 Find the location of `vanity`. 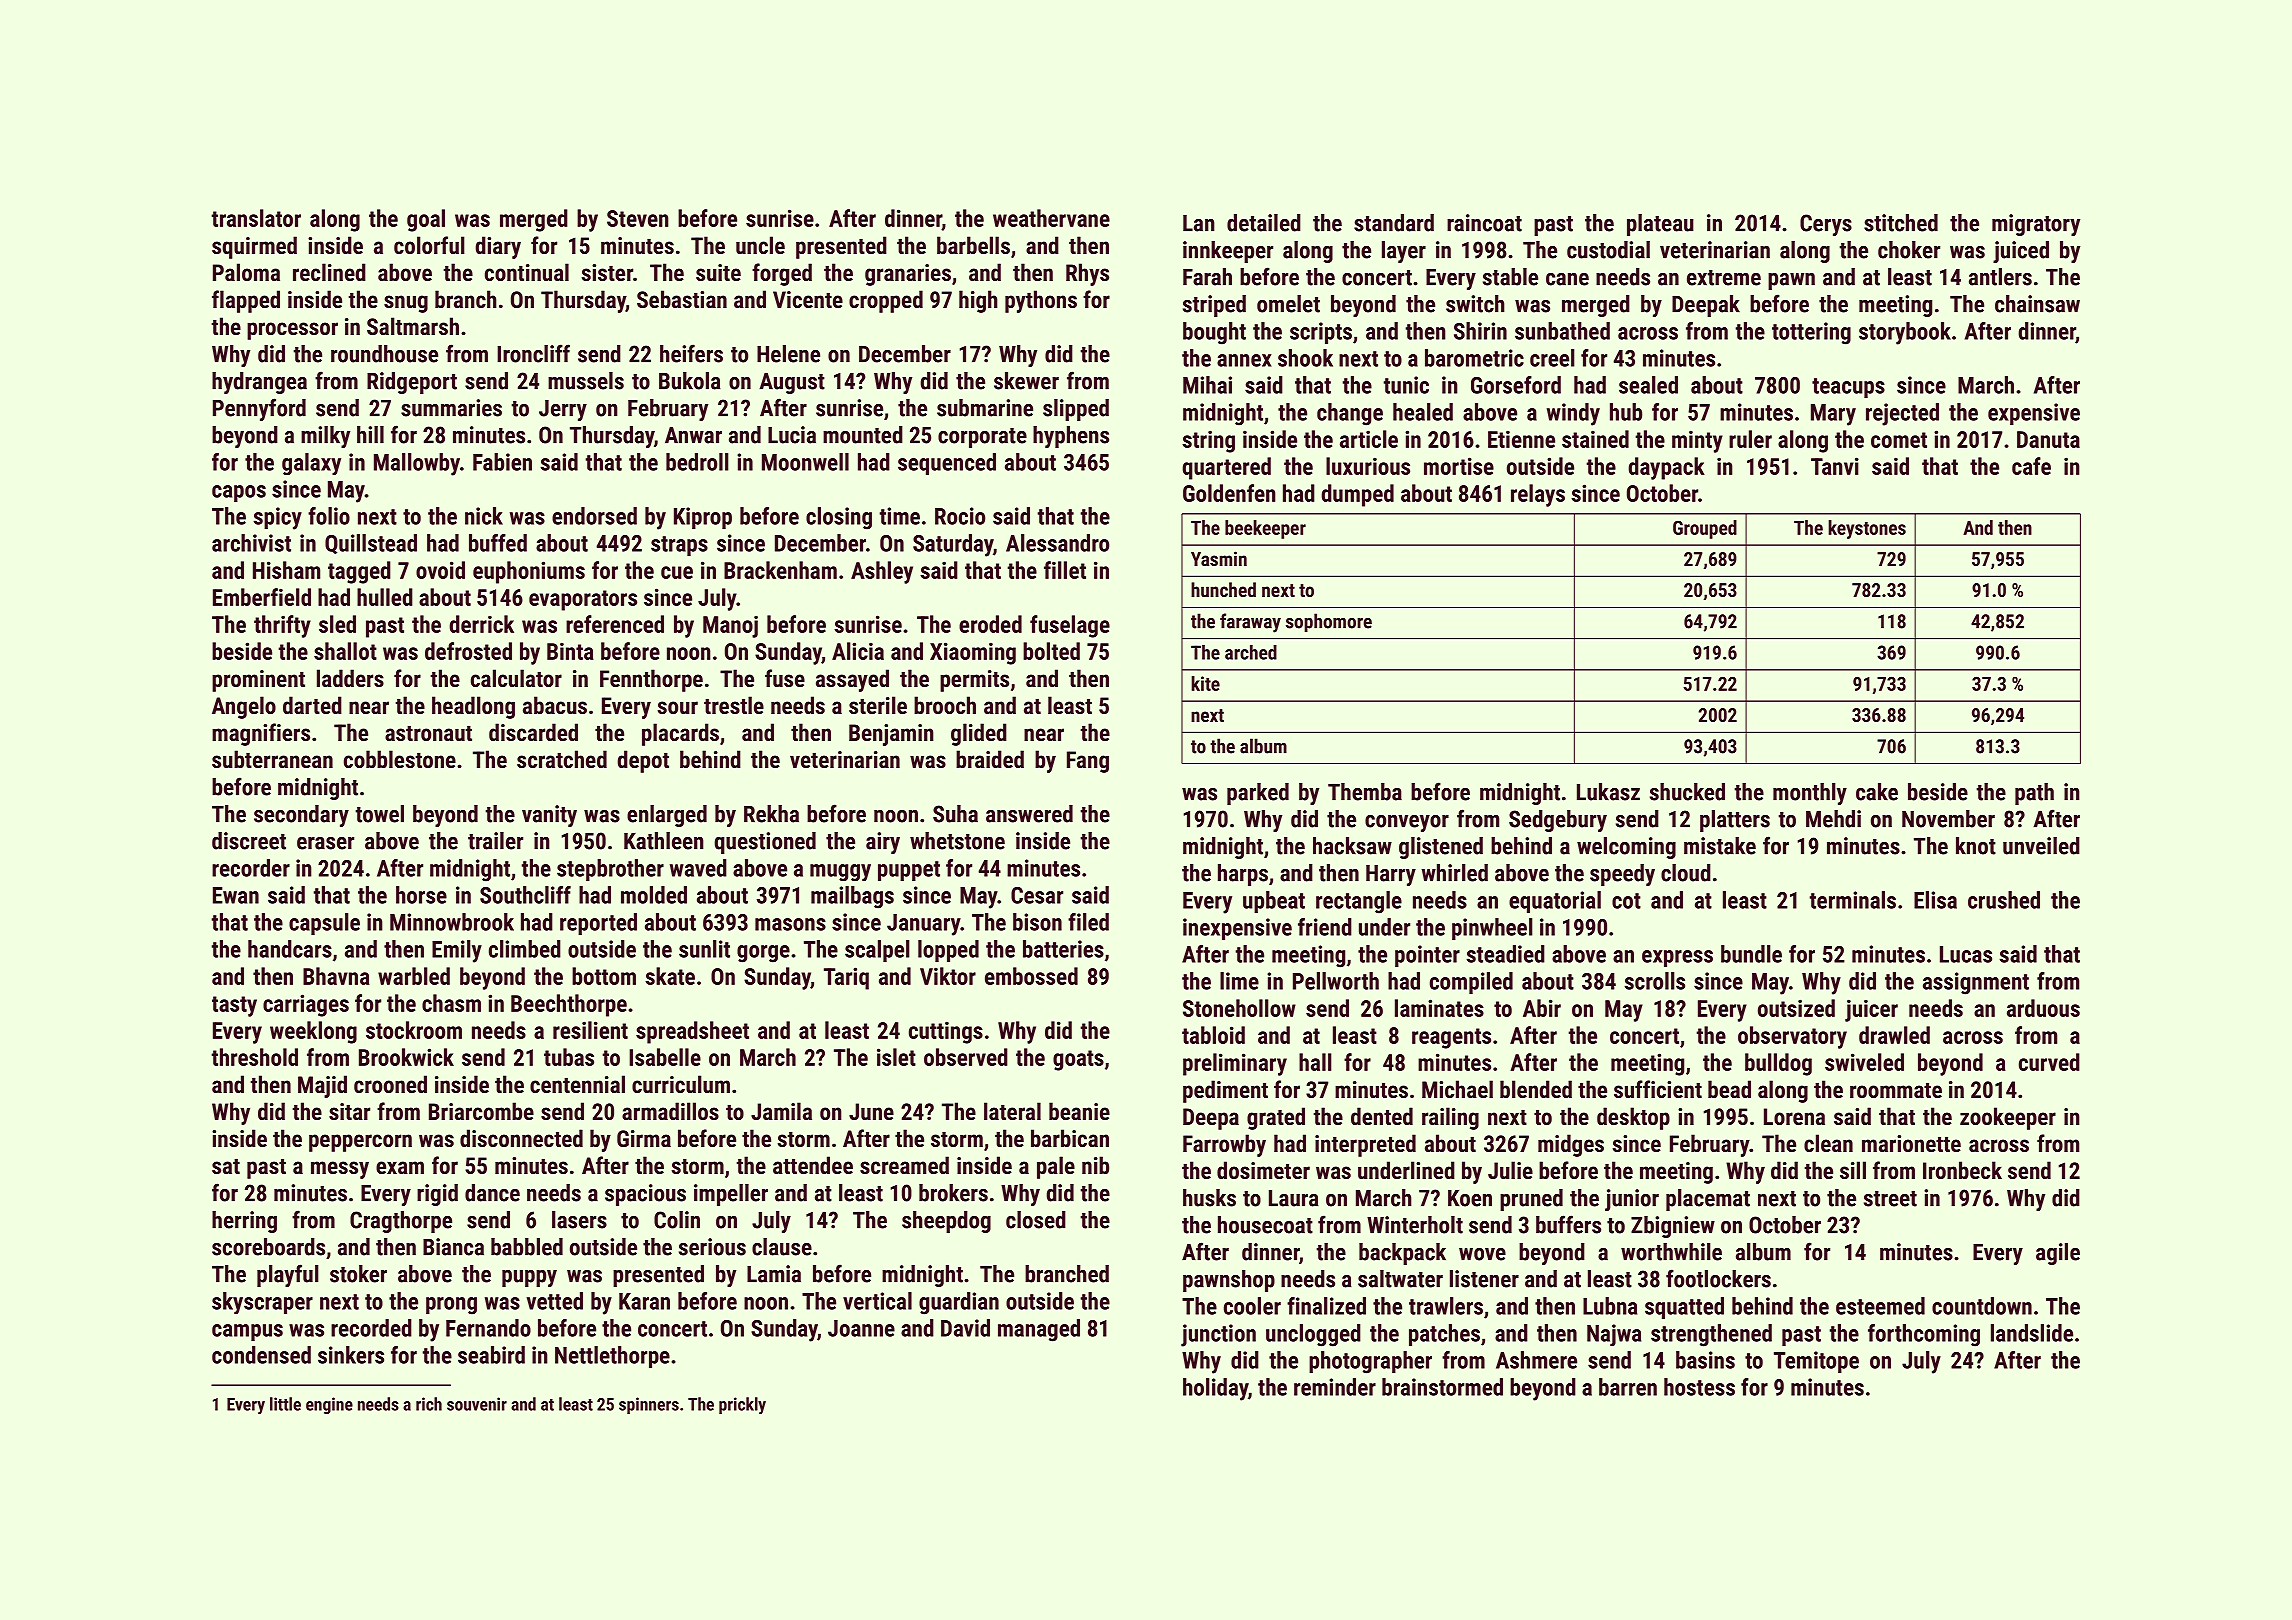

vanity is located at coordinates (549, 816).
